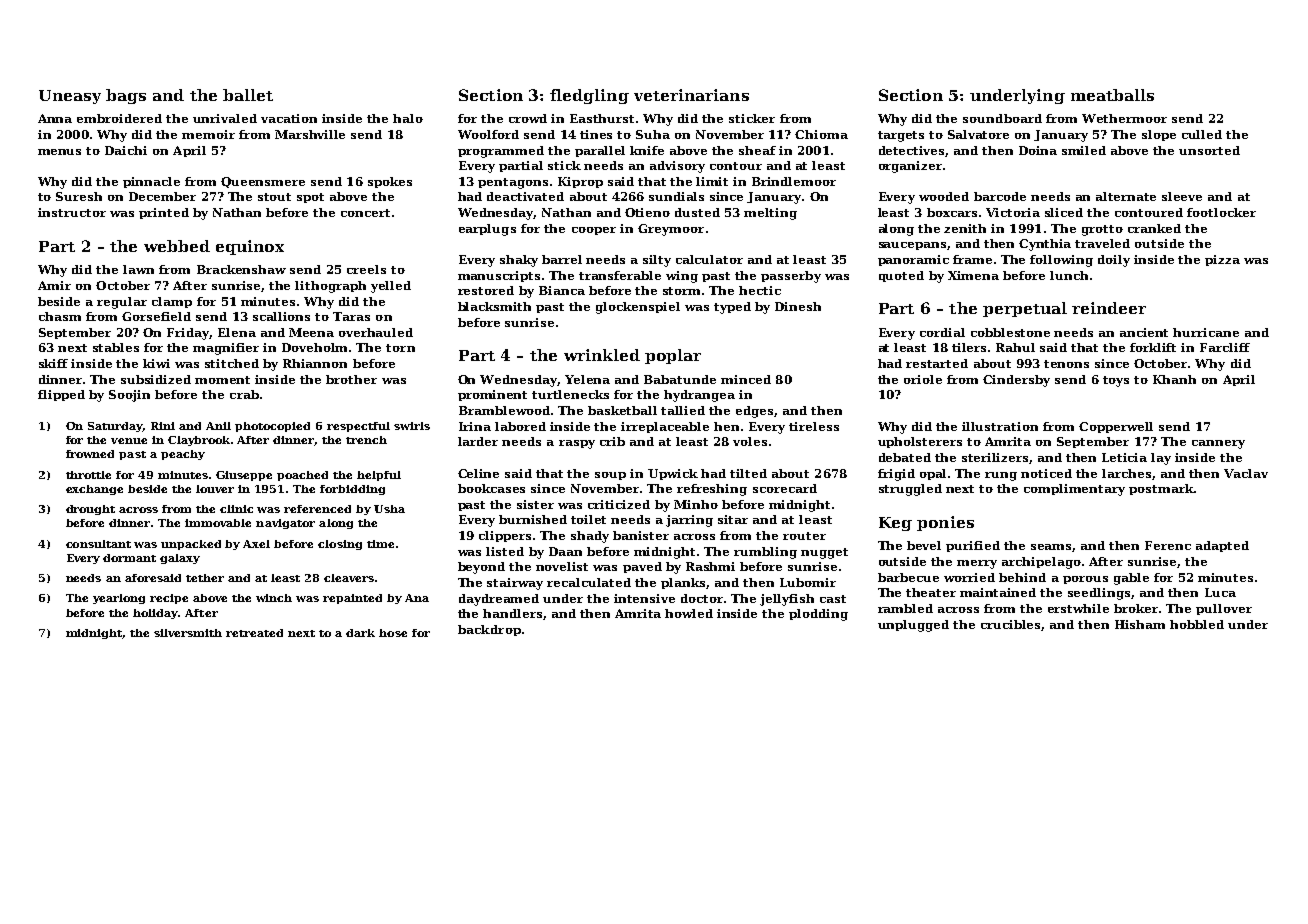 Image resolution: width=1308 pixels, height=924 pixels. What do you see at coordinates (512, 613) in the page?
I see `handlers` at bounding box center [512, 613].
